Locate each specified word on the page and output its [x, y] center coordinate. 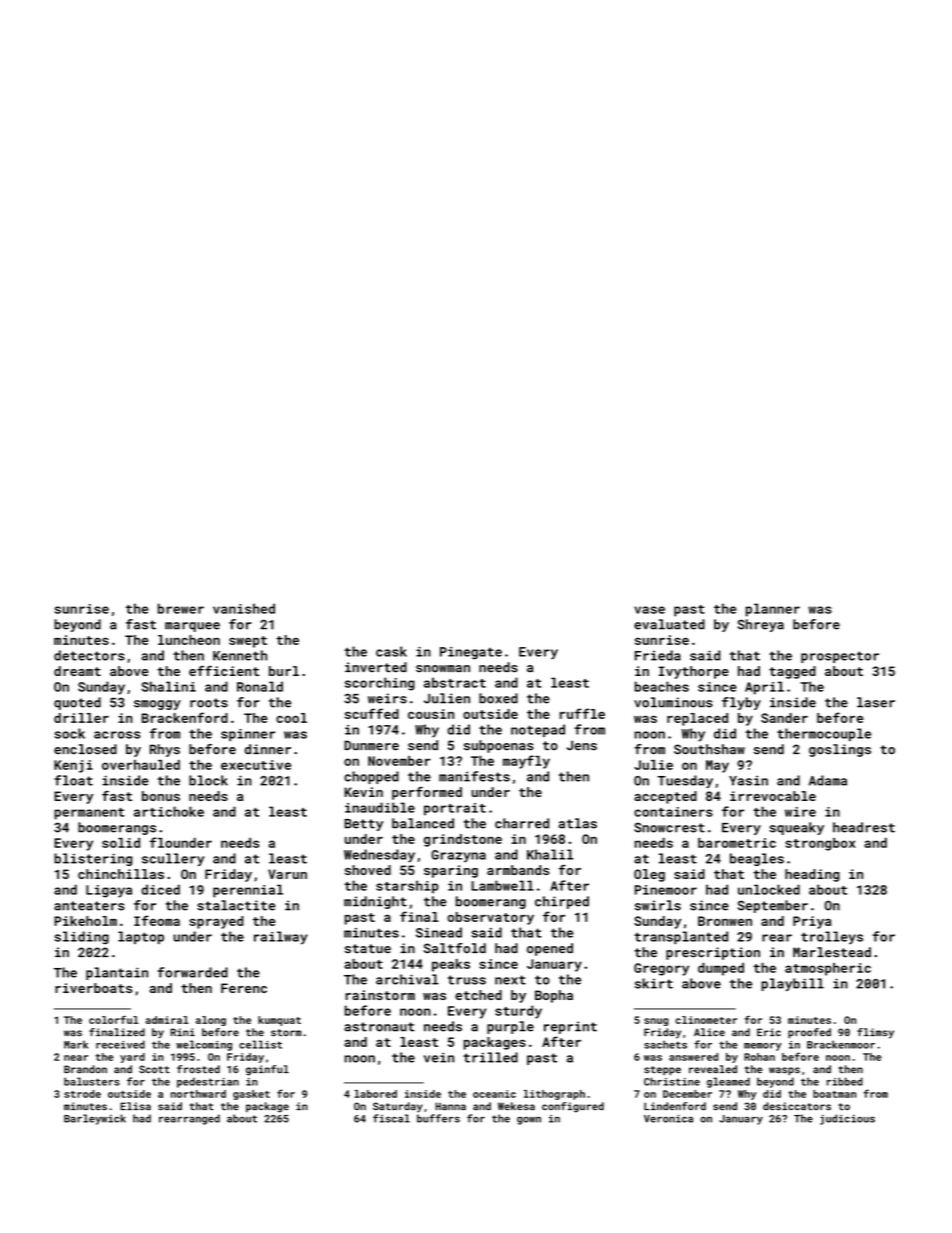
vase [649, 610]
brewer [181, 608]
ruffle [582, 713]
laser [876, 702]
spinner [248, 735]
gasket [251, 1095]
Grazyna [458, 856]
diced [160, 889]
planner [773, 610]
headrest [864, 827]
